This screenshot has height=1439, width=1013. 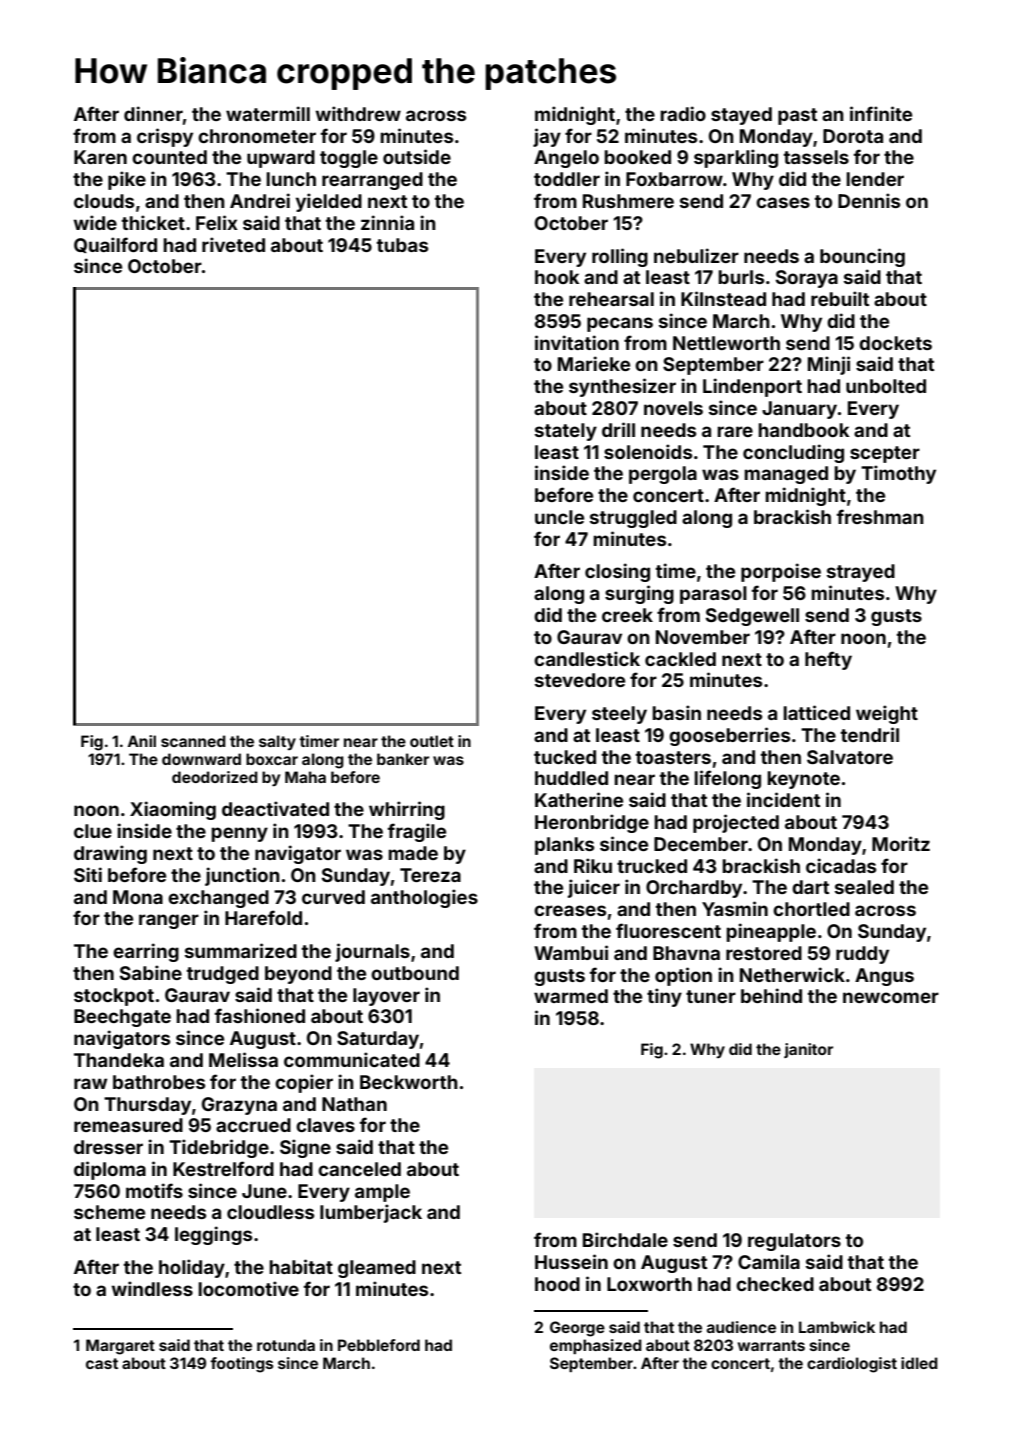 What do you see at coordinates (248, 1288) in the screenshot?
I see `locomotive` at bounding box center [248, 1288].
